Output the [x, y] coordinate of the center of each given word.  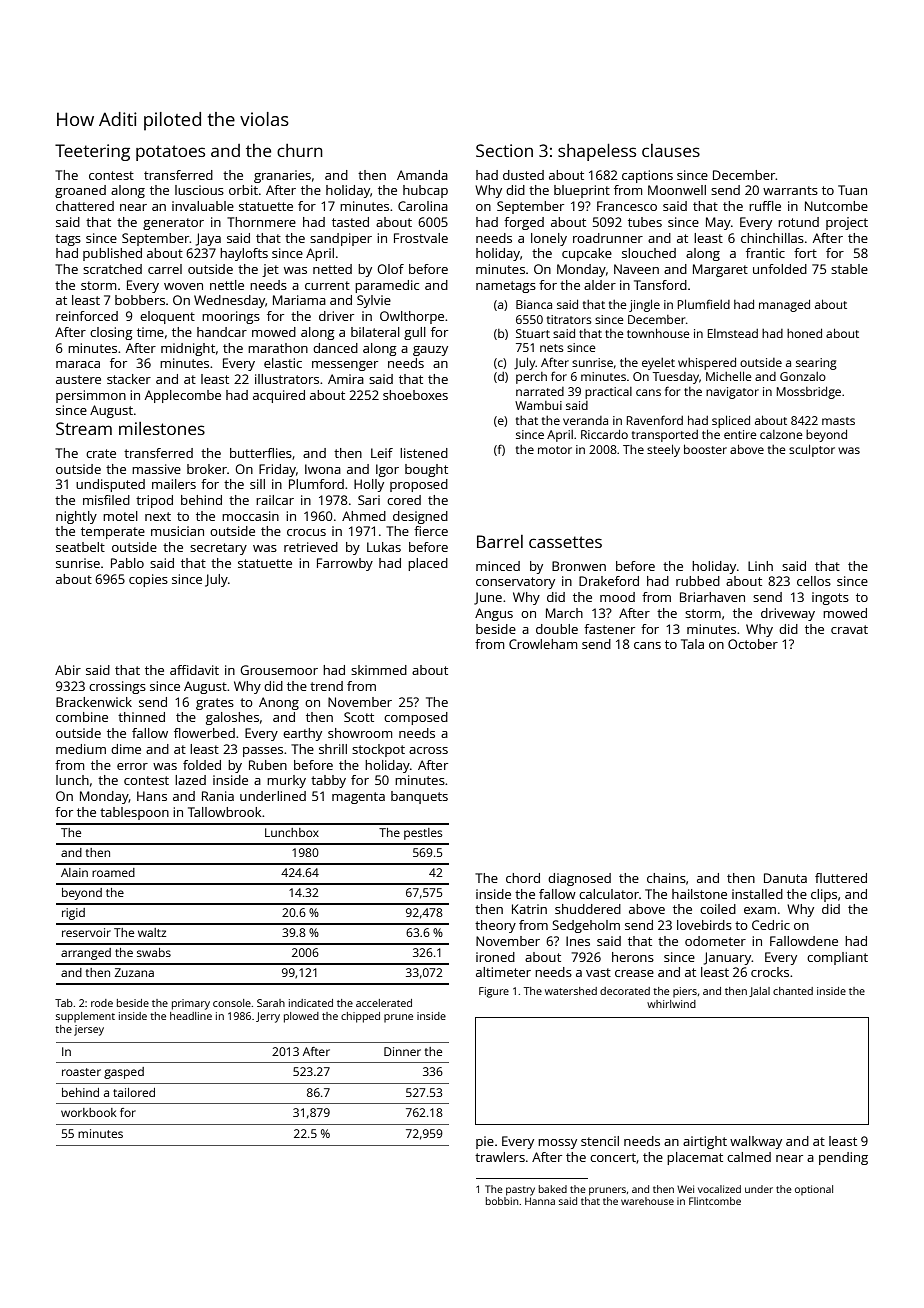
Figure [494, 992]
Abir [68, 670]
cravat [849, 629]
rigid [73, 914]
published [112, 254]
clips [824, 895]
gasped [124, 1073]
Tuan [852, 190]
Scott [359, 717]
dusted [523, 175]
